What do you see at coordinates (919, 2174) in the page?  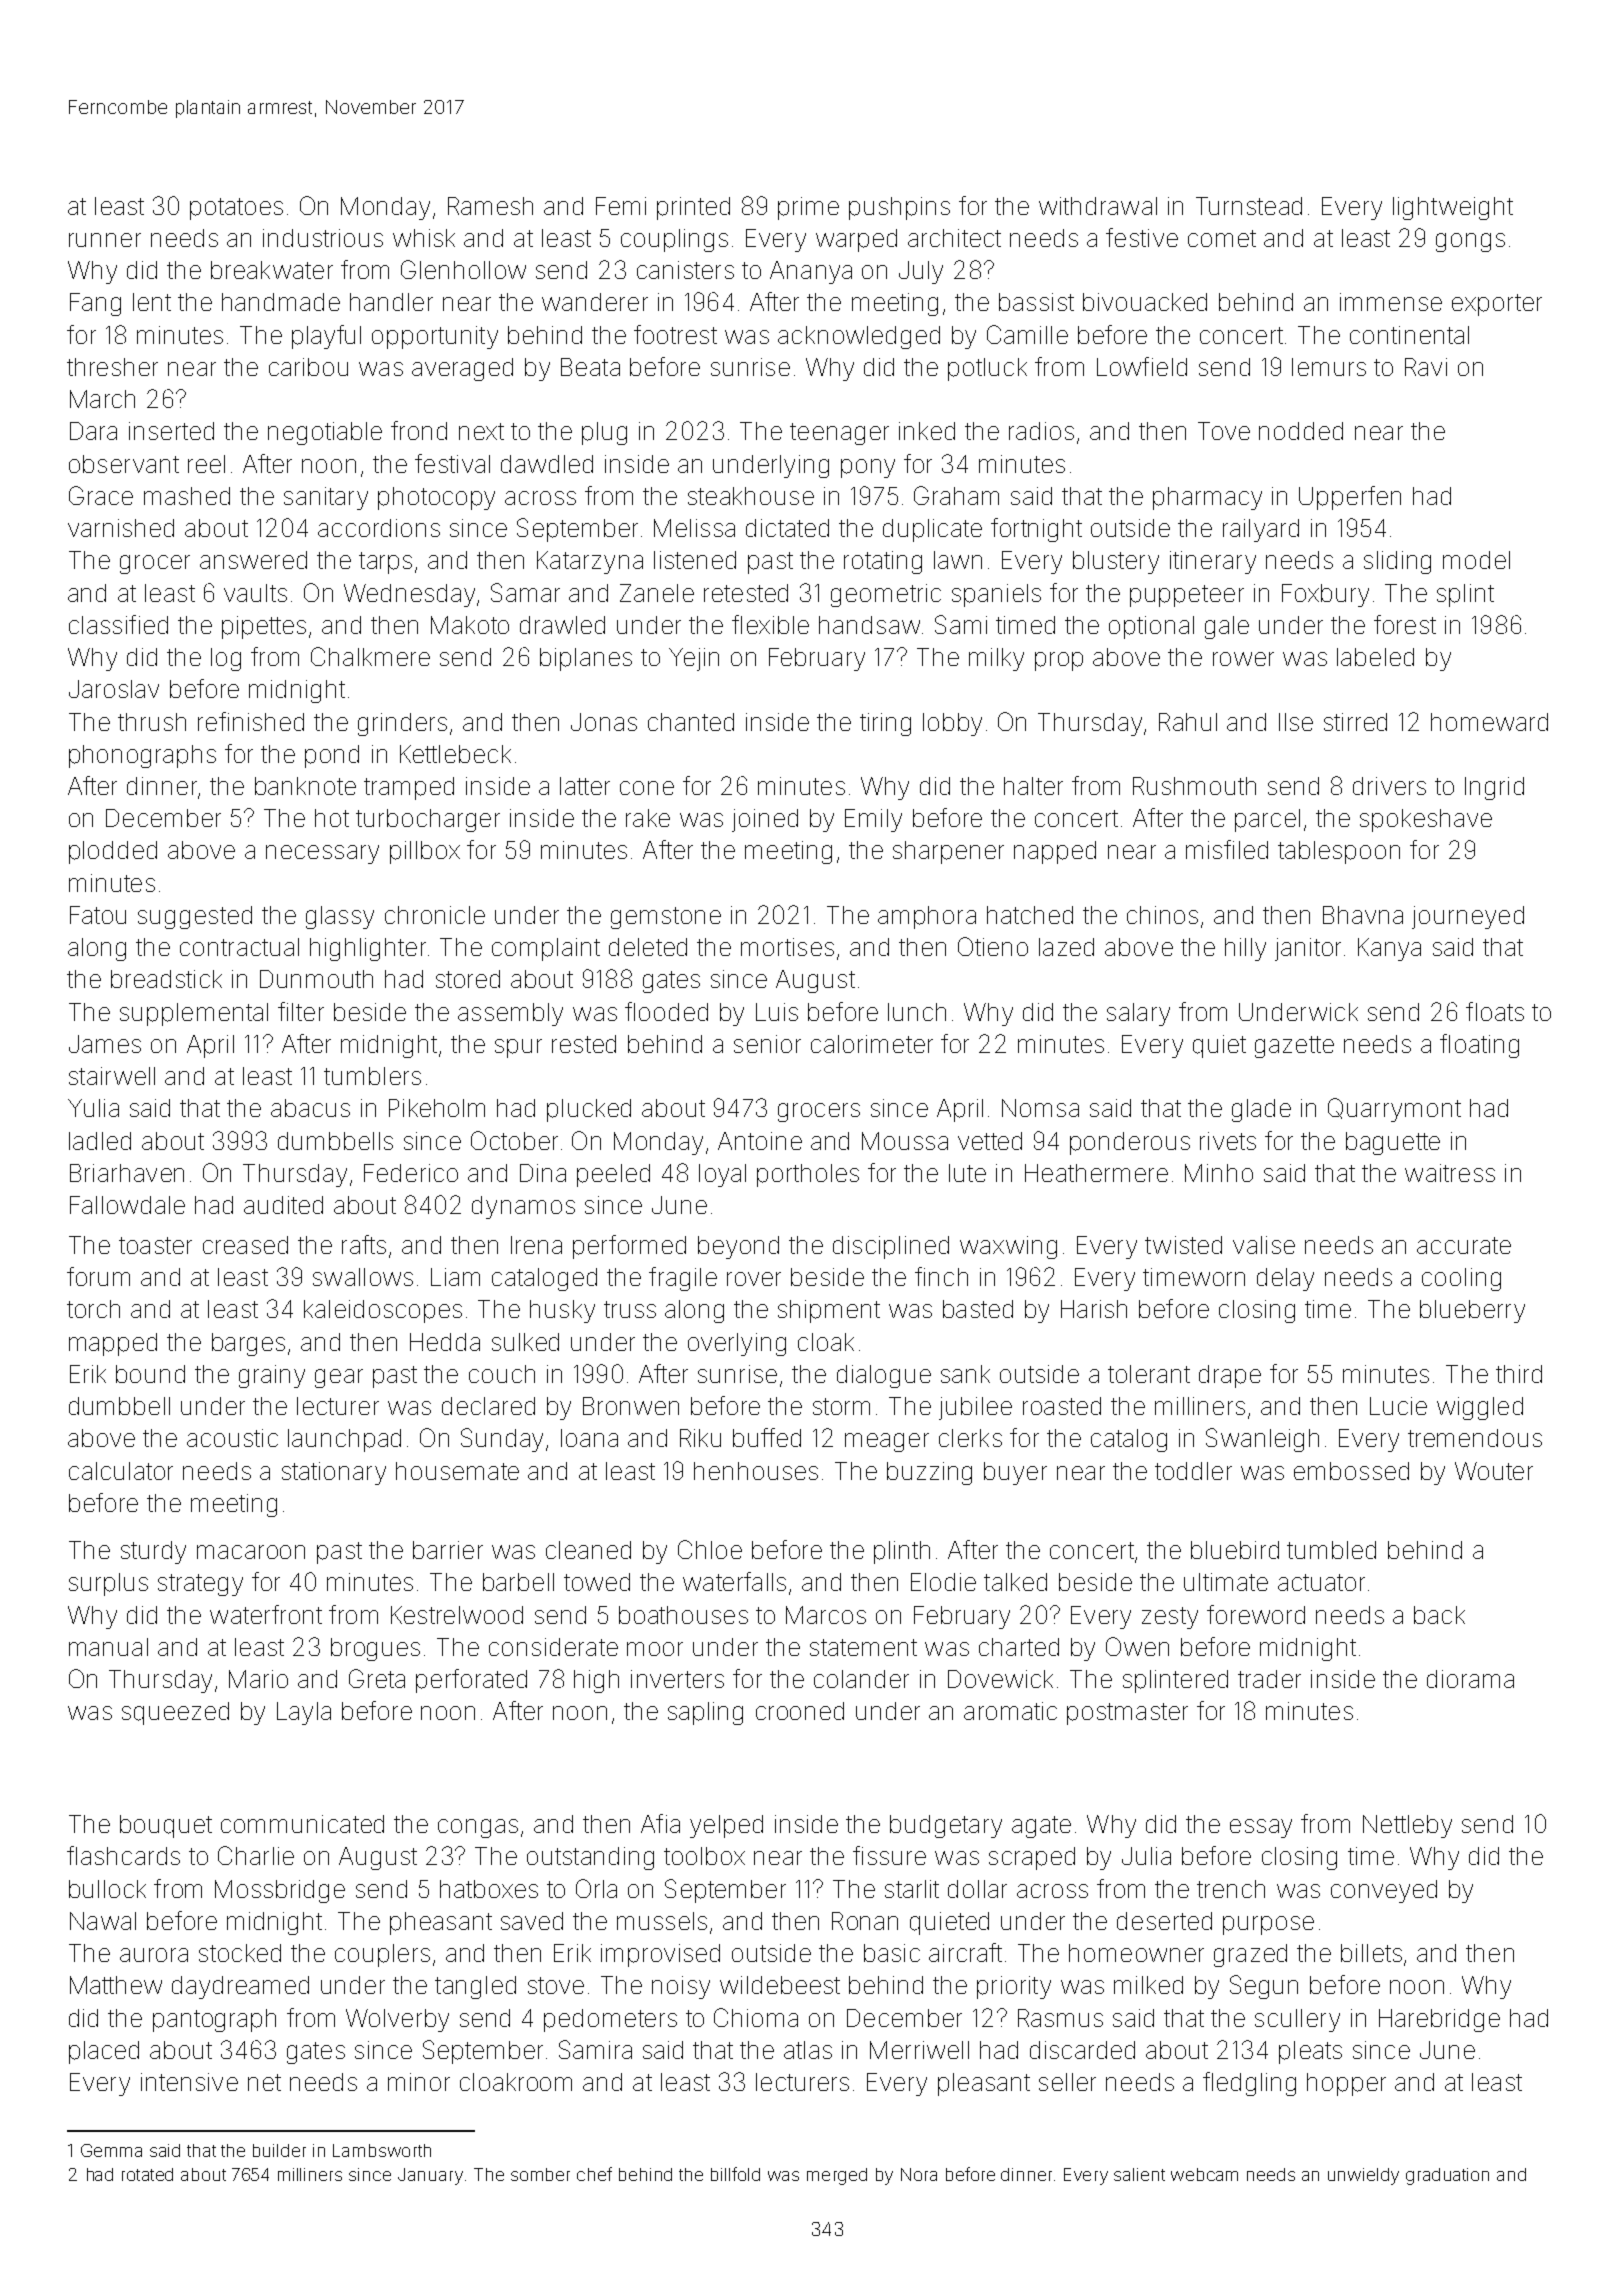 I see `Nora` at bounding box center [919, 2174].
